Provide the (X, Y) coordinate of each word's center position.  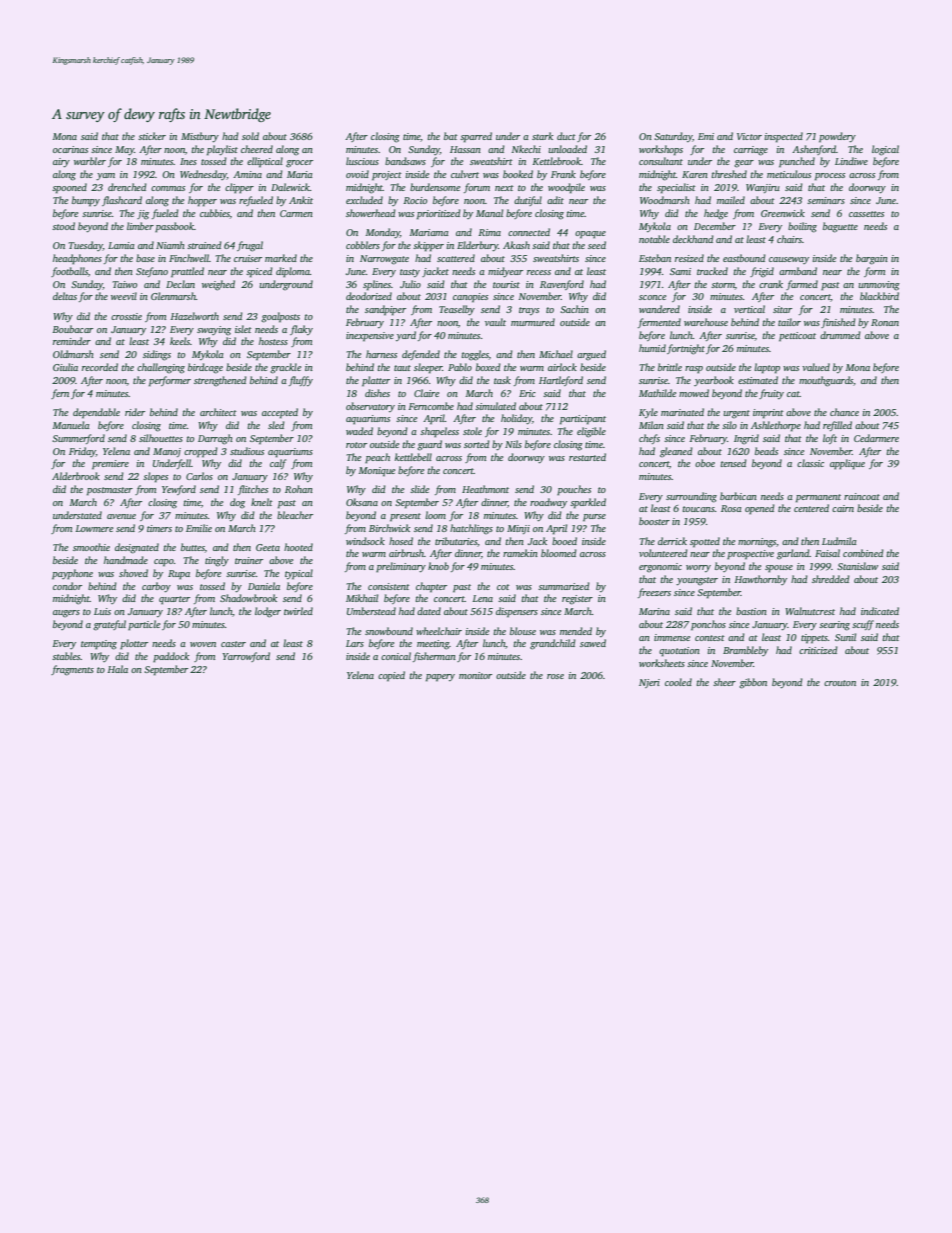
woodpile (566, 188)
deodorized (369, 296)
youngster (697, 581)
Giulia (65, 367)
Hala (117, 669)
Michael (556, 354)
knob (438, 566)
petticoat (797, 336)
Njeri (649, 683)
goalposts (280, 317)
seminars (826, 200)
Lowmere (94, 528)
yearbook (714, 381)
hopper (202, 201)
